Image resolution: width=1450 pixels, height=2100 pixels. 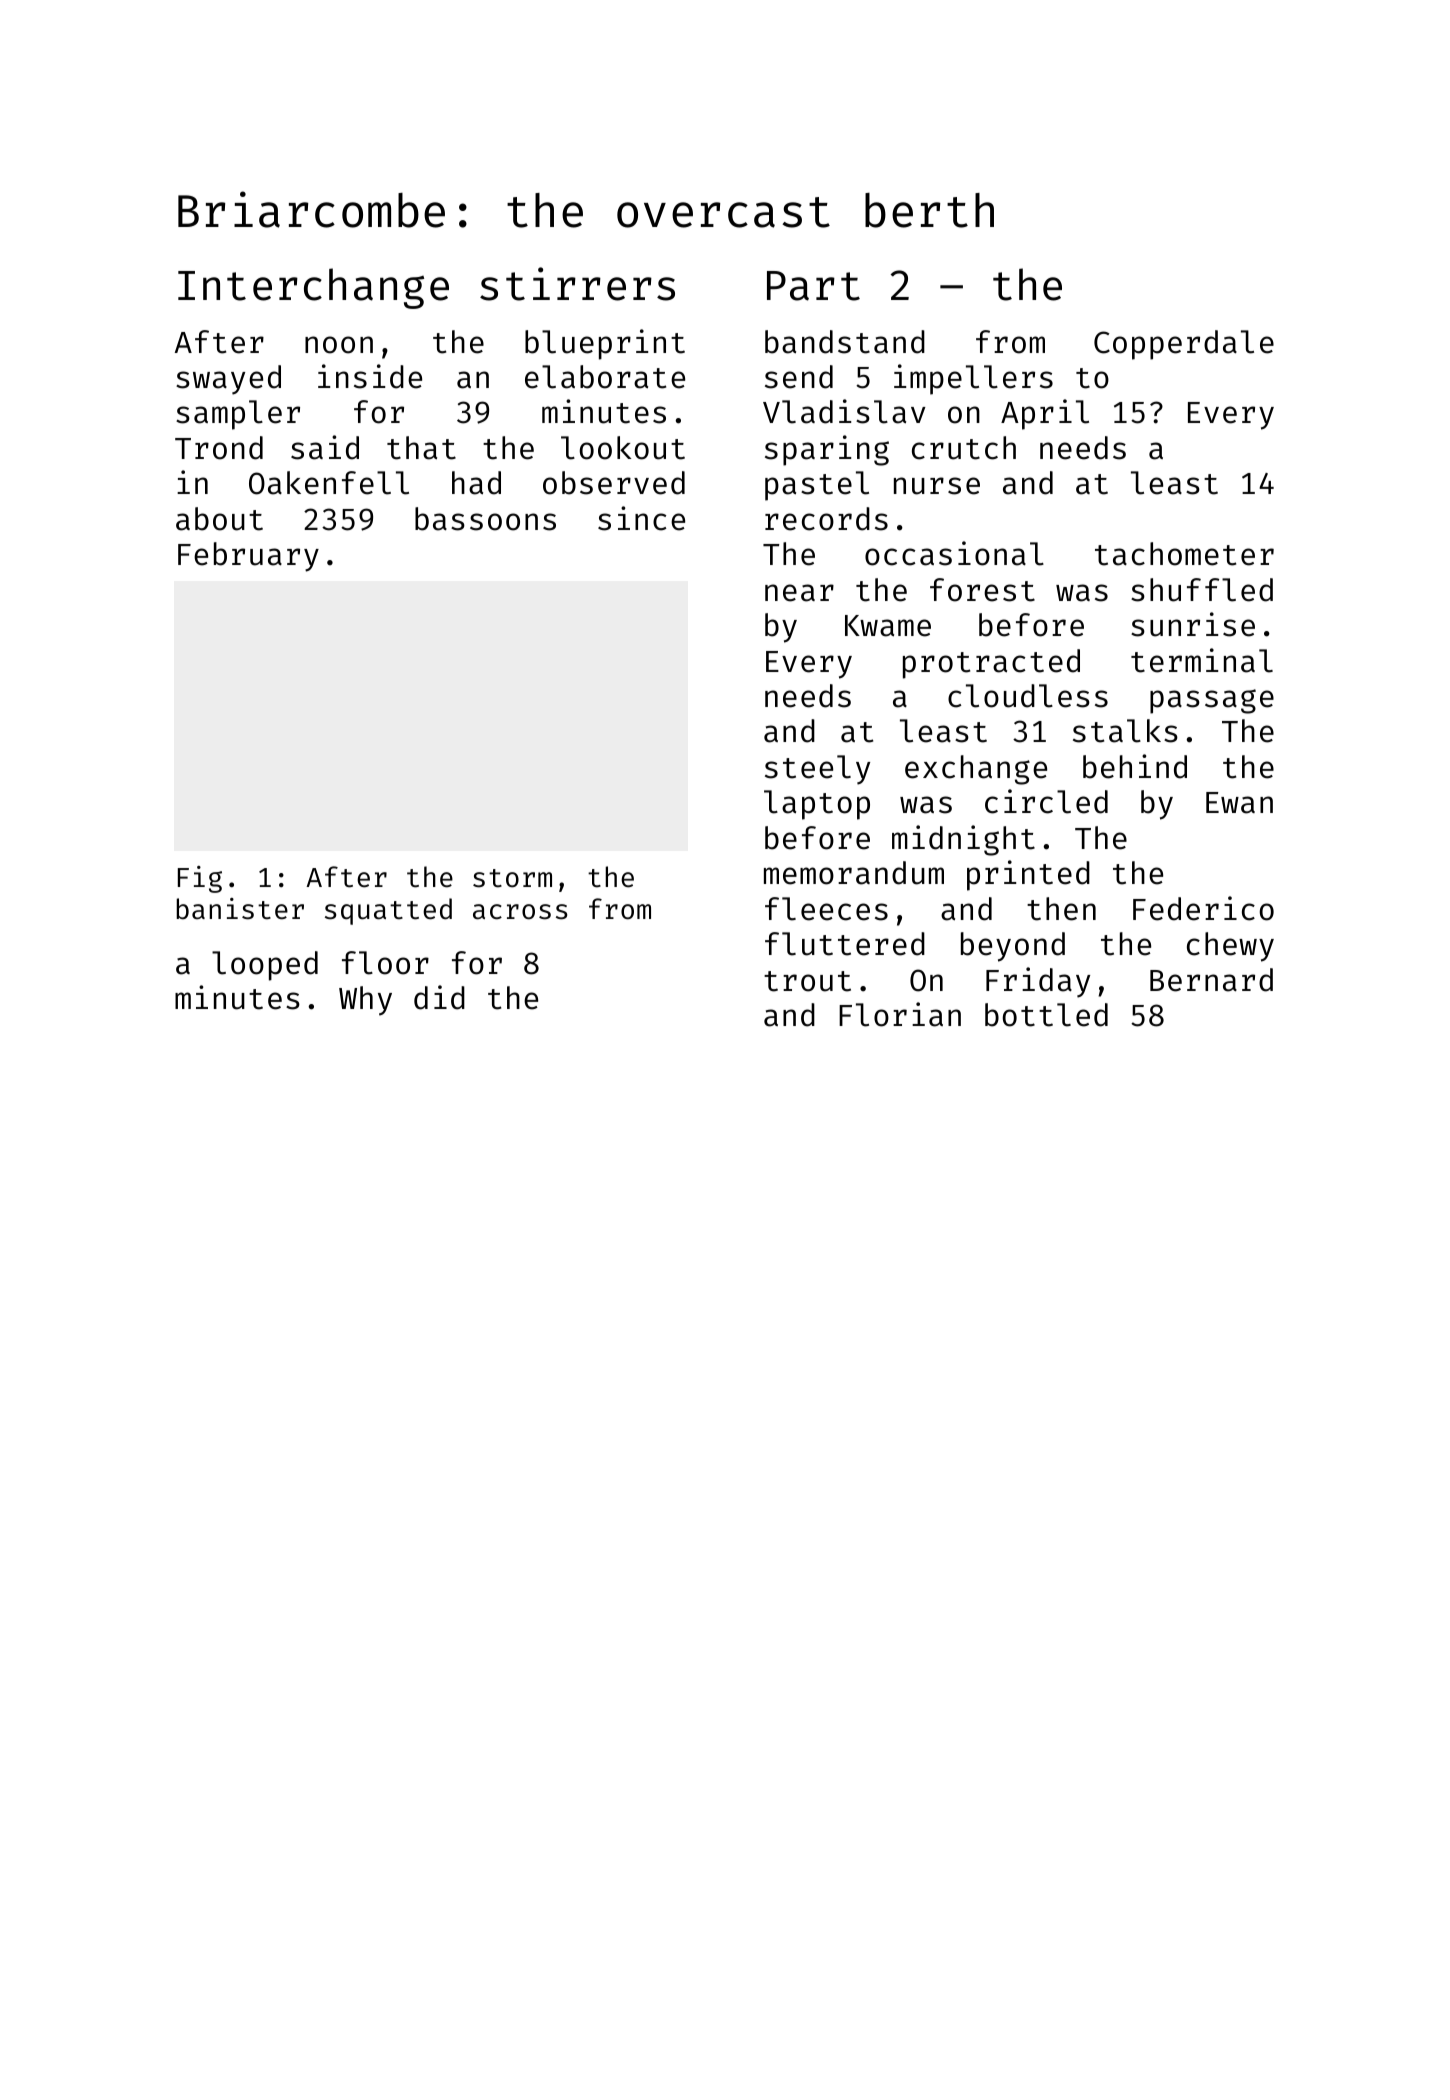 What do you see at coordinates (641, 518) in the page?
I see `since` at bounding box center [641, 518].
